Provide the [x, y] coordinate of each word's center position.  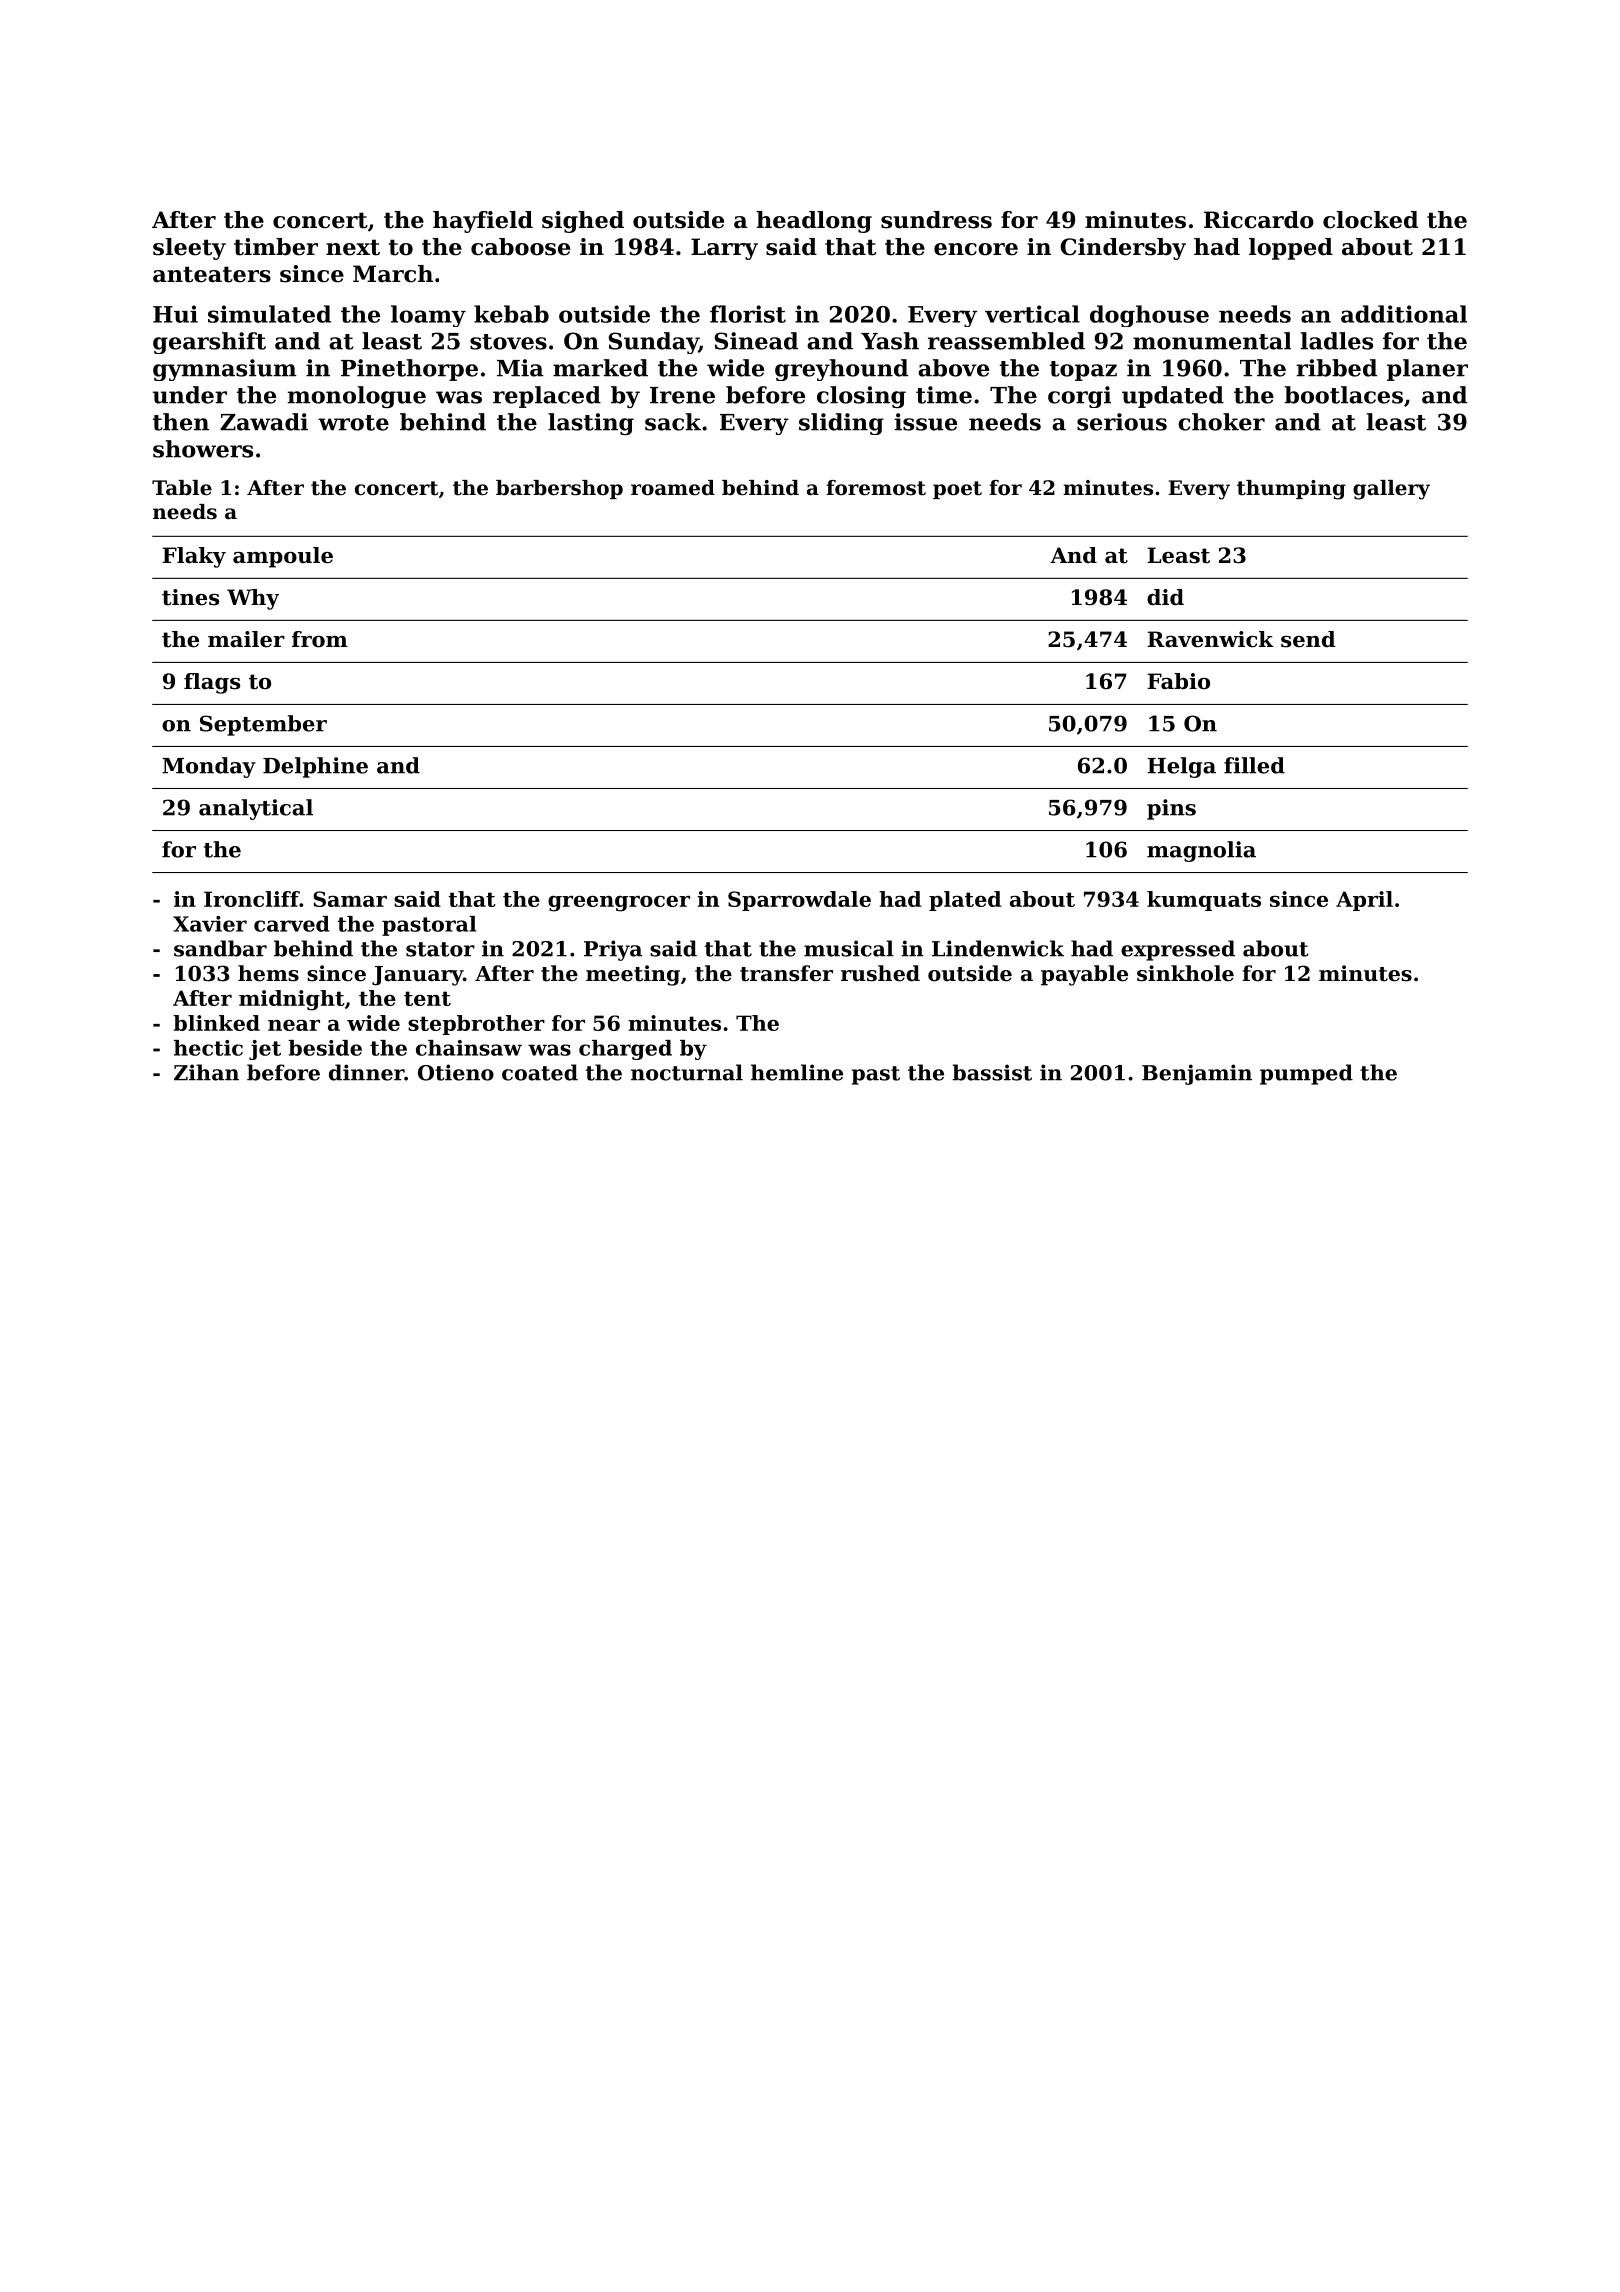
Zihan [206, 1072]
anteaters [212, 274]
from [320, 639]
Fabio [1178, 681]
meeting [633, 975]
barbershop [559, 489]
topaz [1083, 371]
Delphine [315, 767]
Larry [724, 249]
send [1308, 639]
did [1165, 597]
